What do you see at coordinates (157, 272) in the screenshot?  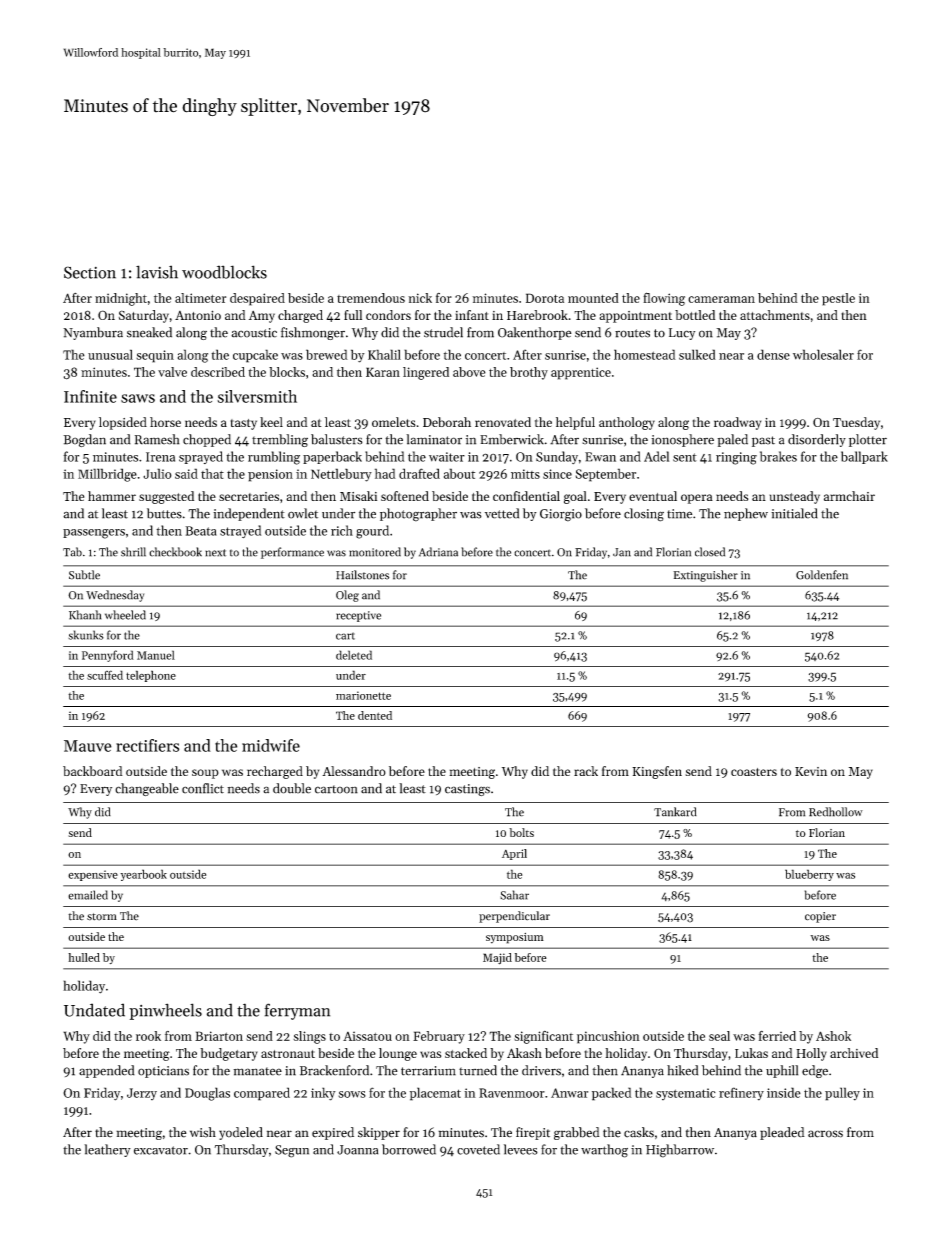 I see `lavish` at bounding box center [157, 272].
